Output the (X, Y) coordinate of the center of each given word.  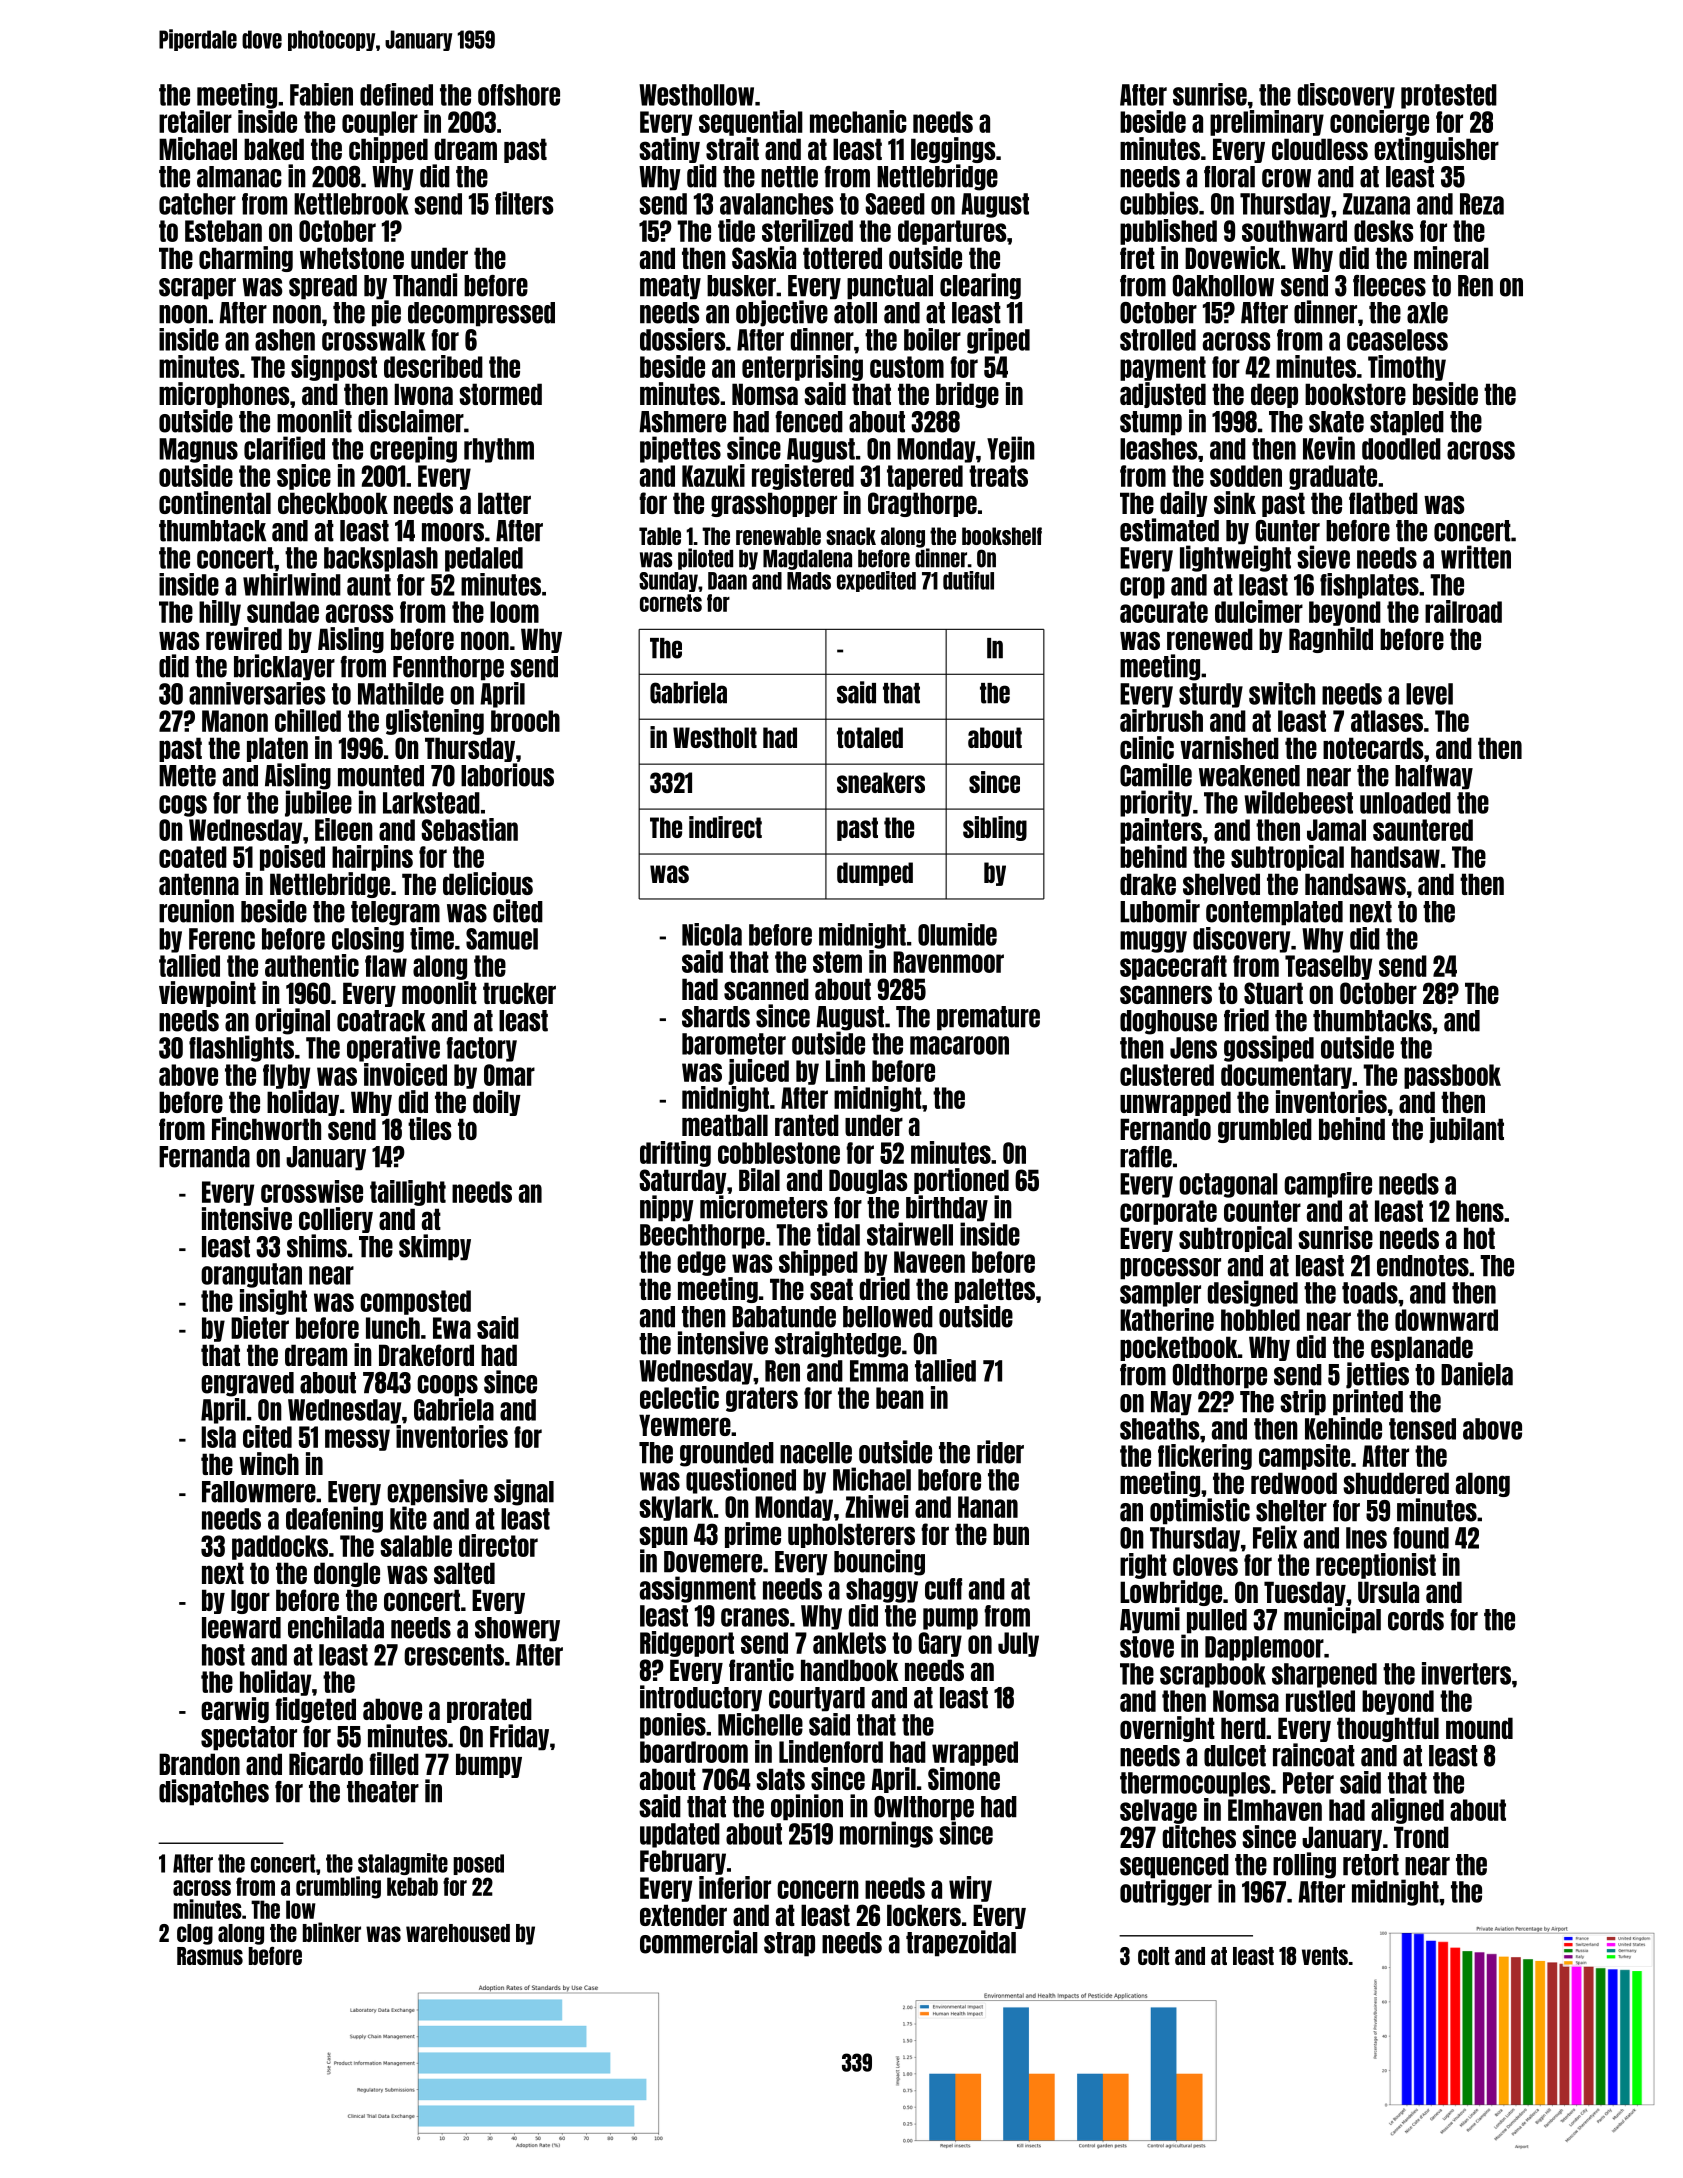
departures (952, 232)
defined (396, 94)
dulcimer (1259, 611)
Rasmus (210, 1956)
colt (1153, 1956)
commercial (699, 1942)
